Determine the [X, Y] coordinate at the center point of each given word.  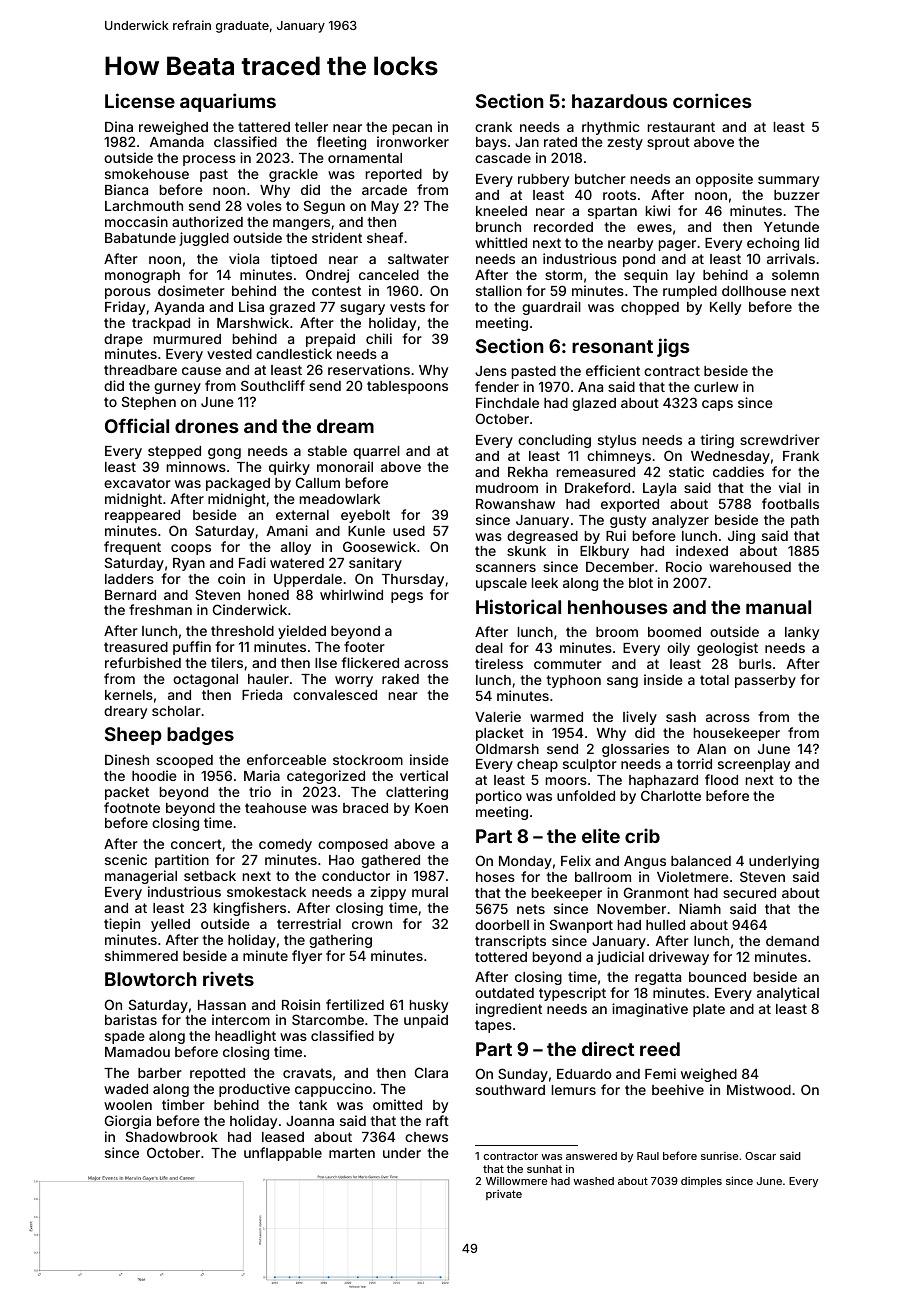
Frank [801, 456]
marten [352, 1153]
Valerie [498, 716]
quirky [289, 468]
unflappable [283, 1154]
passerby [765, 681]
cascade [503, 158]
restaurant [681, 127]
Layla [659, 489]
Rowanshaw [515, 504]
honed [268, 595]
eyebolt [365, 516]
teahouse [276, 808]
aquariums [228, 102]
